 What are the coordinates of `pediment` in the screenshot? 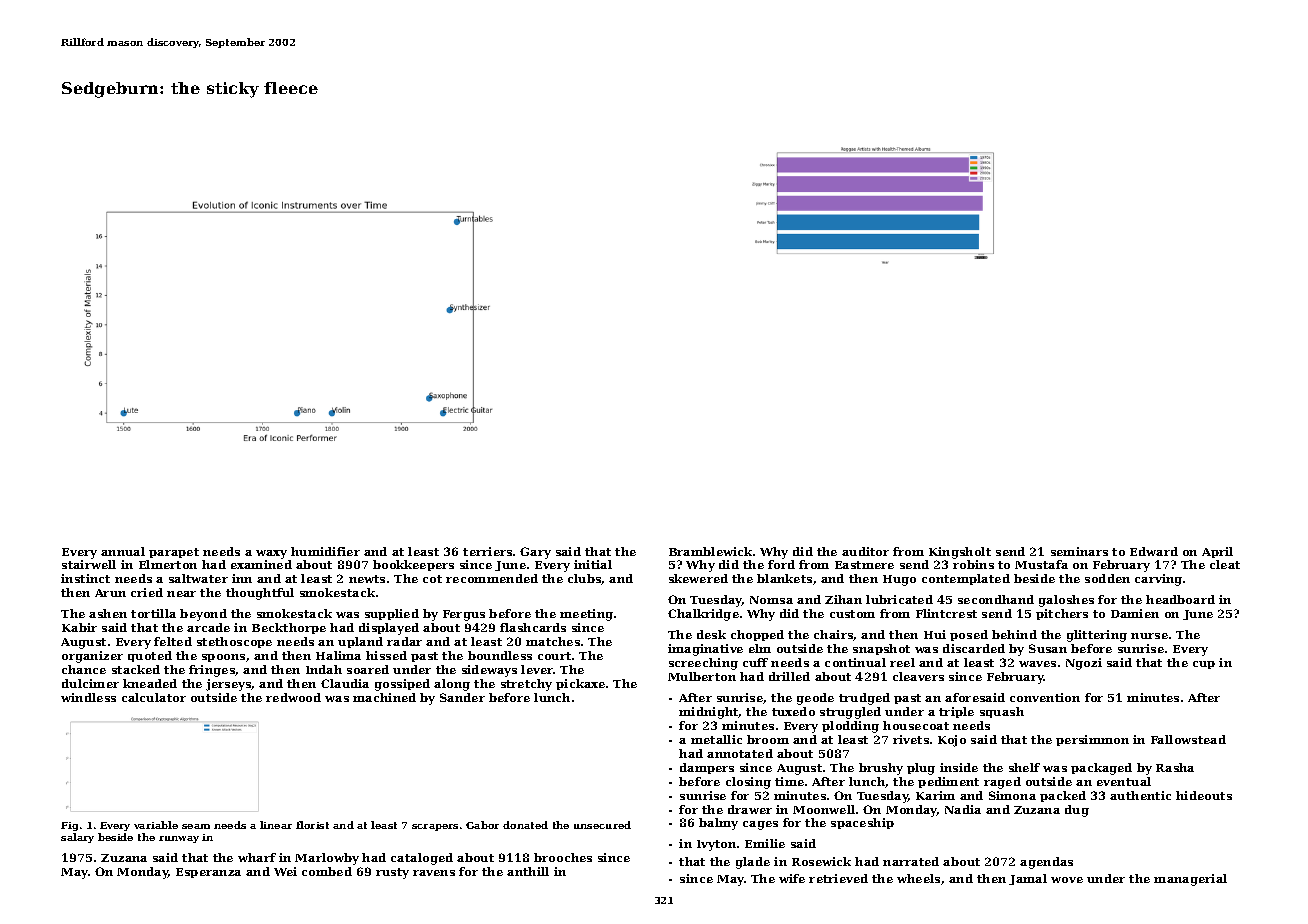 It's located at (948, 782).
